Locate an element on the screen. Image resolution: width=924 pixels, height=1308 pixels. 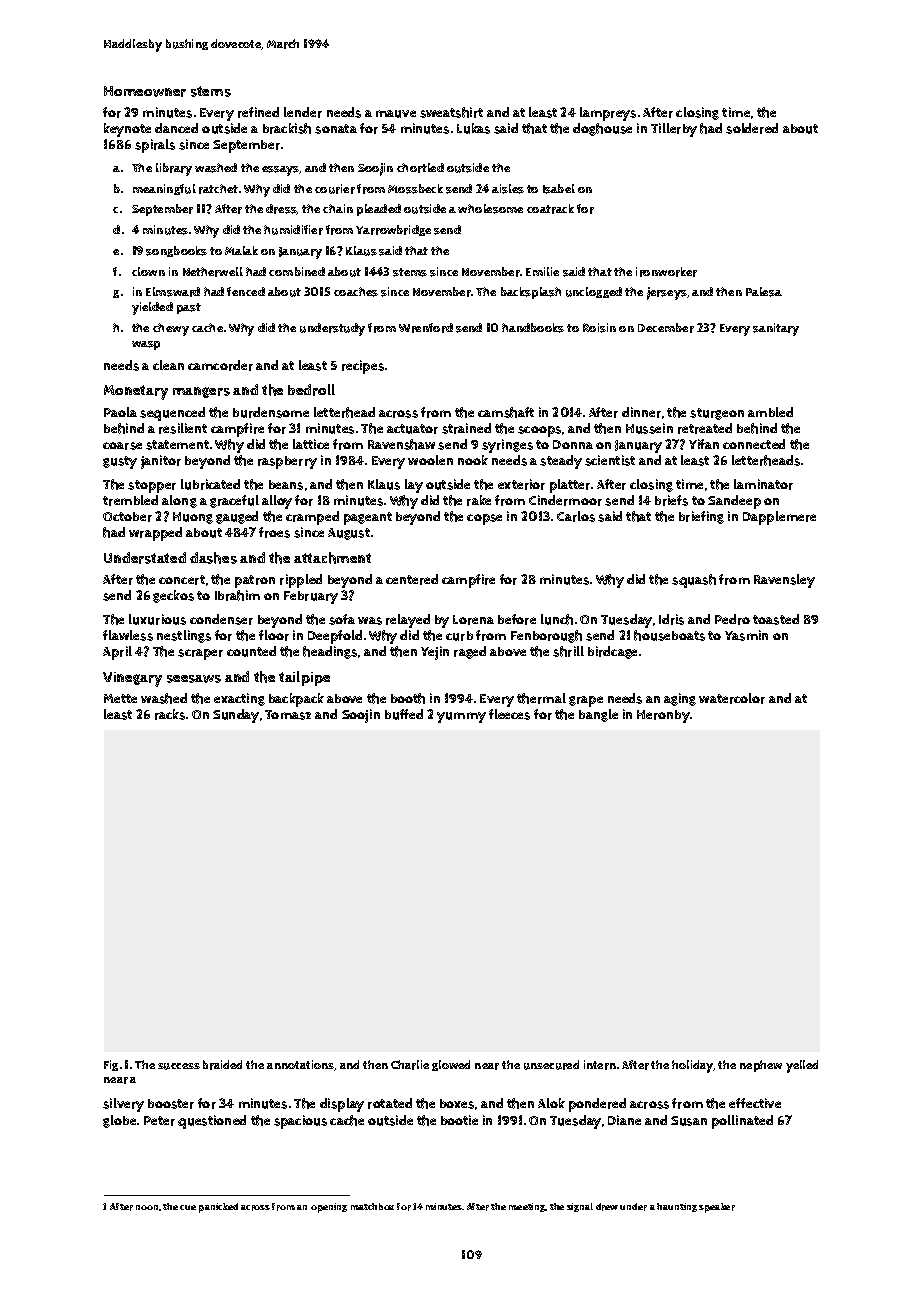
Ravensley is located at coordinates (784, 581).
